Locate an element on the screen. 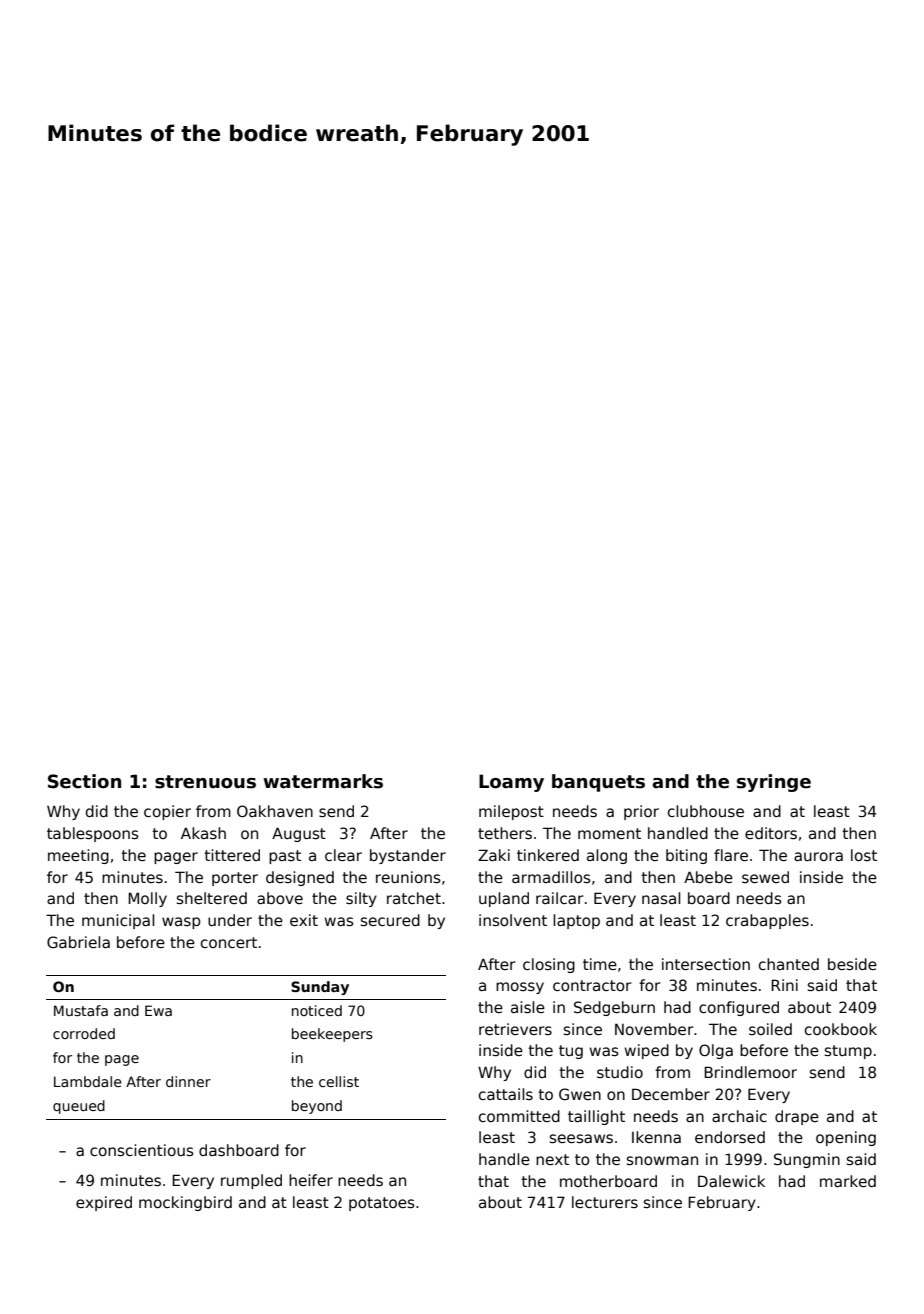  mockingbird is located at coordinates (185, 1203).
